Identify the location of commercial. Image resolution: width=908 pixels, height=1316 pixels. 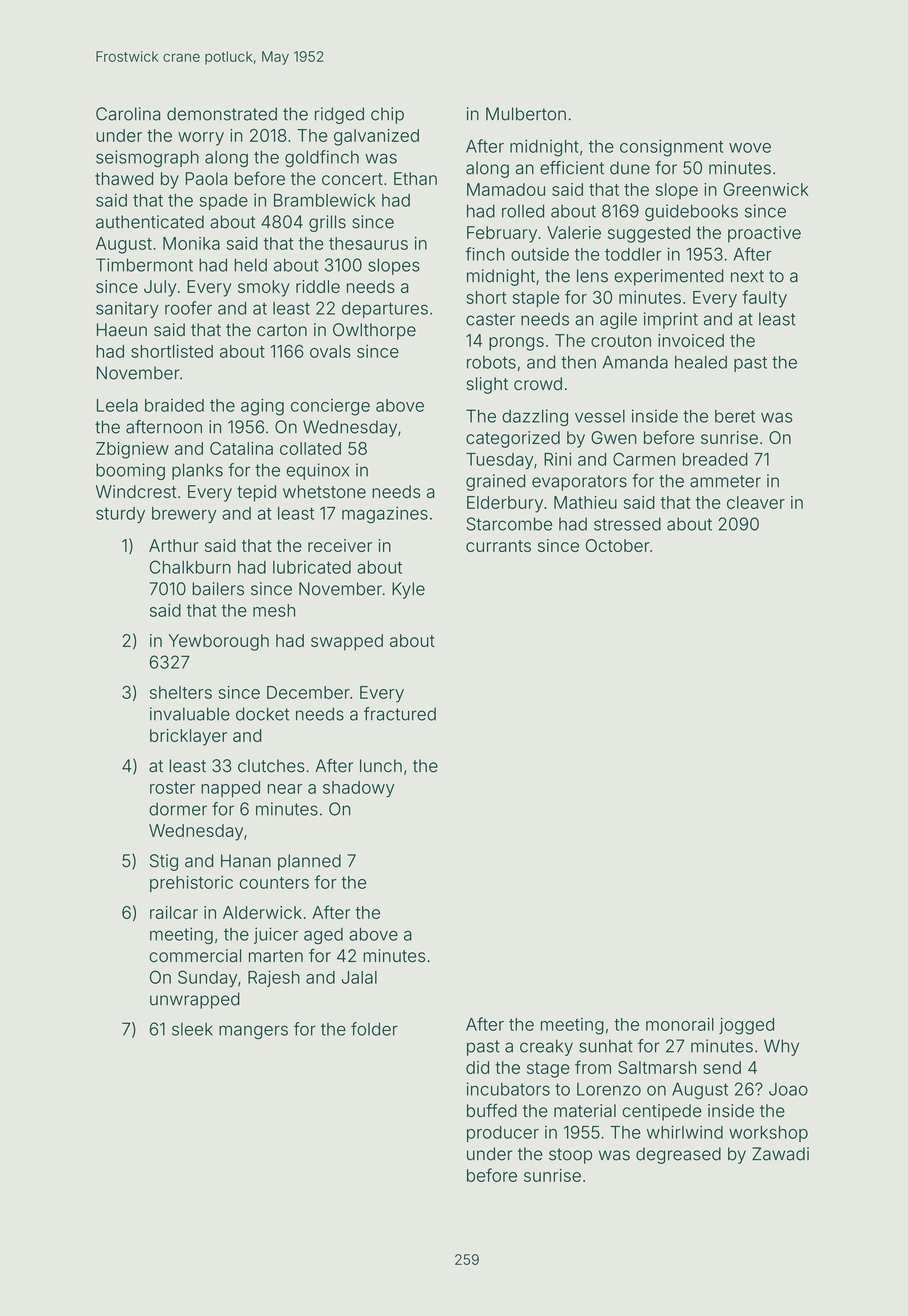
(195, 956).
